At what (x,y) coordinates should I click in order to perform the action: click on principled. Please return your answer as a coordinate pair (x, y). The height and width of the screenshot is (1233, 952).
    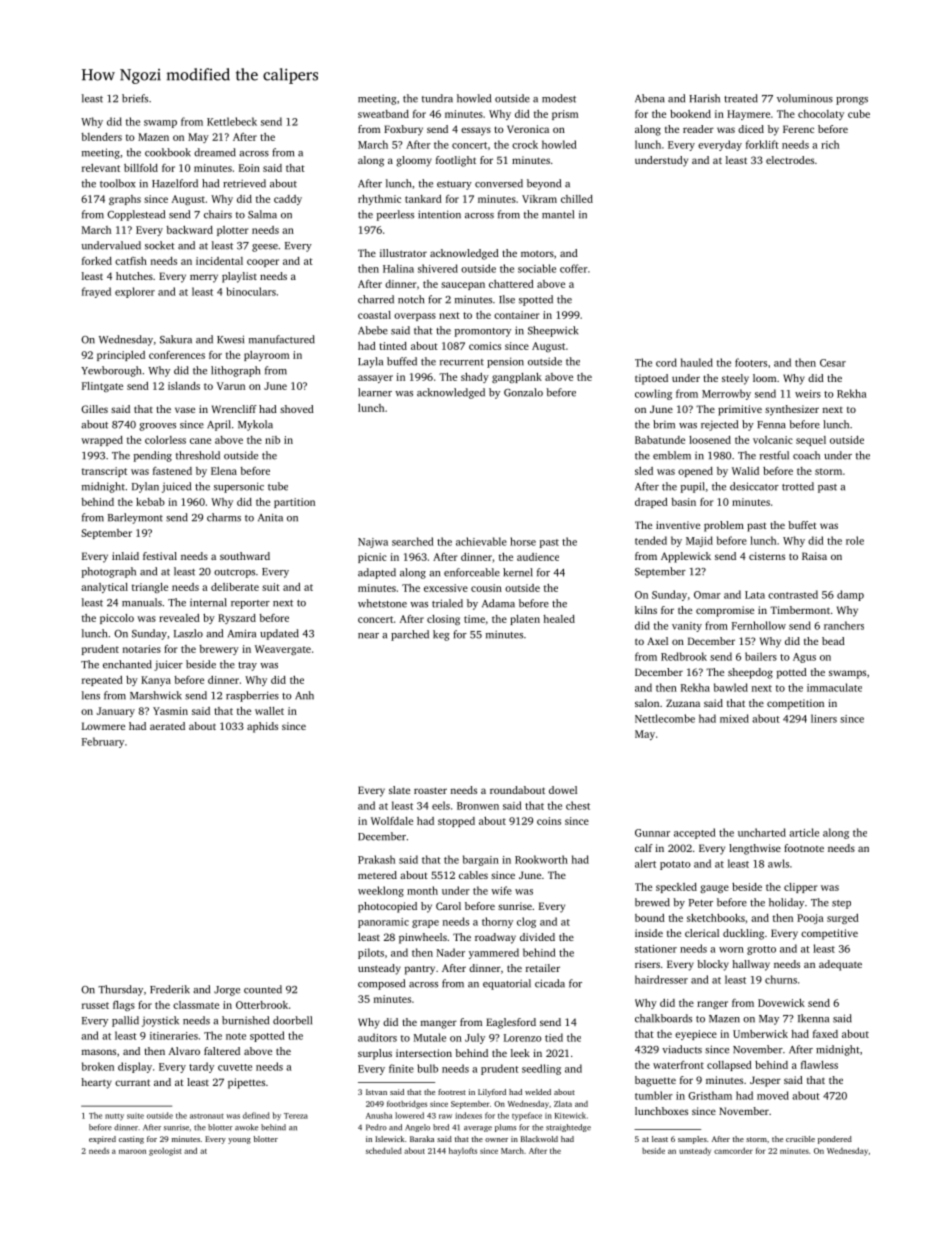
    Looking at the image, I should click on (121, 356).
